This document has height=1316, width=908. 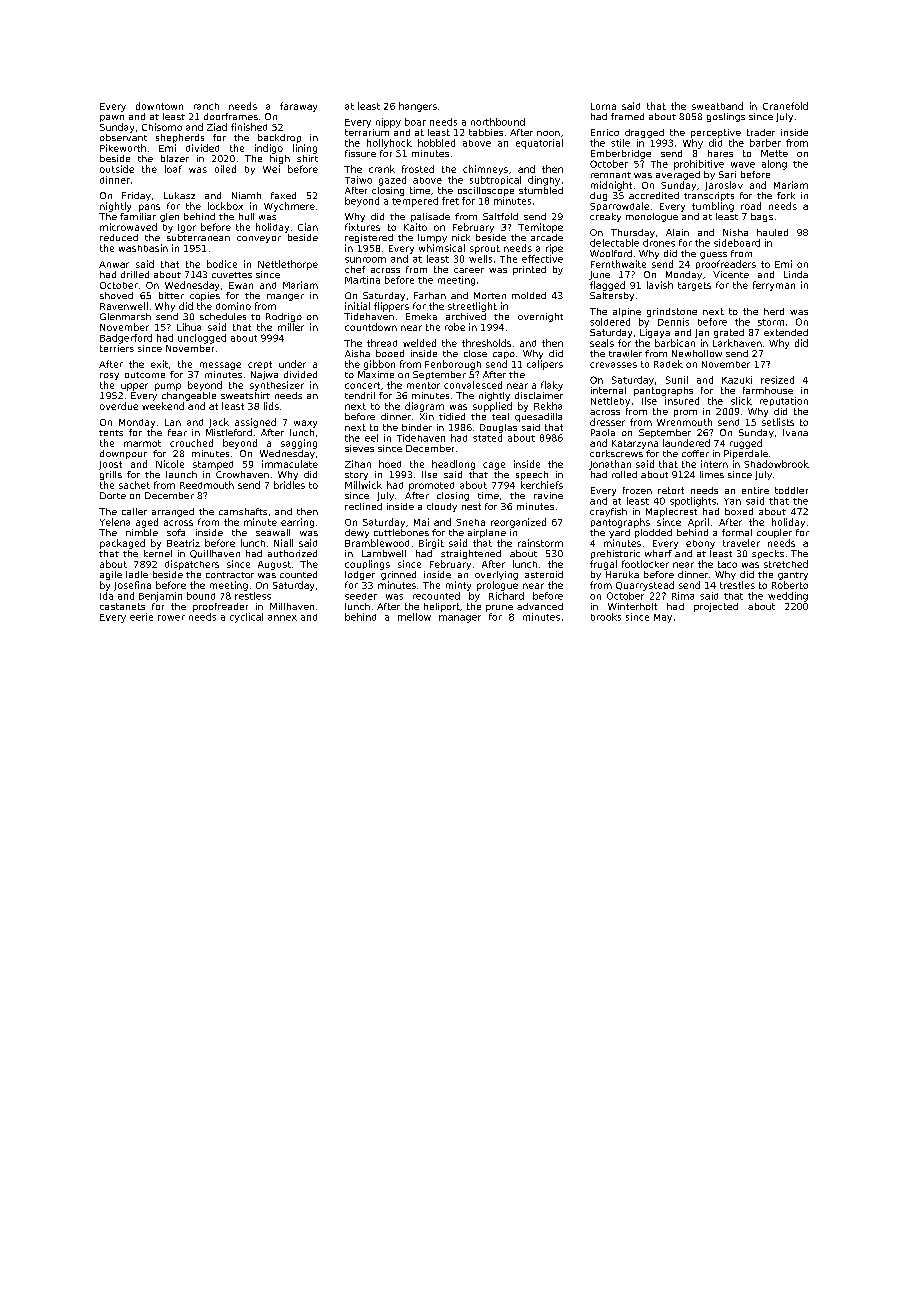 What do you see at coordinates (480, 259) in the document?
I see `wells` at bounding box center [480, 259].
